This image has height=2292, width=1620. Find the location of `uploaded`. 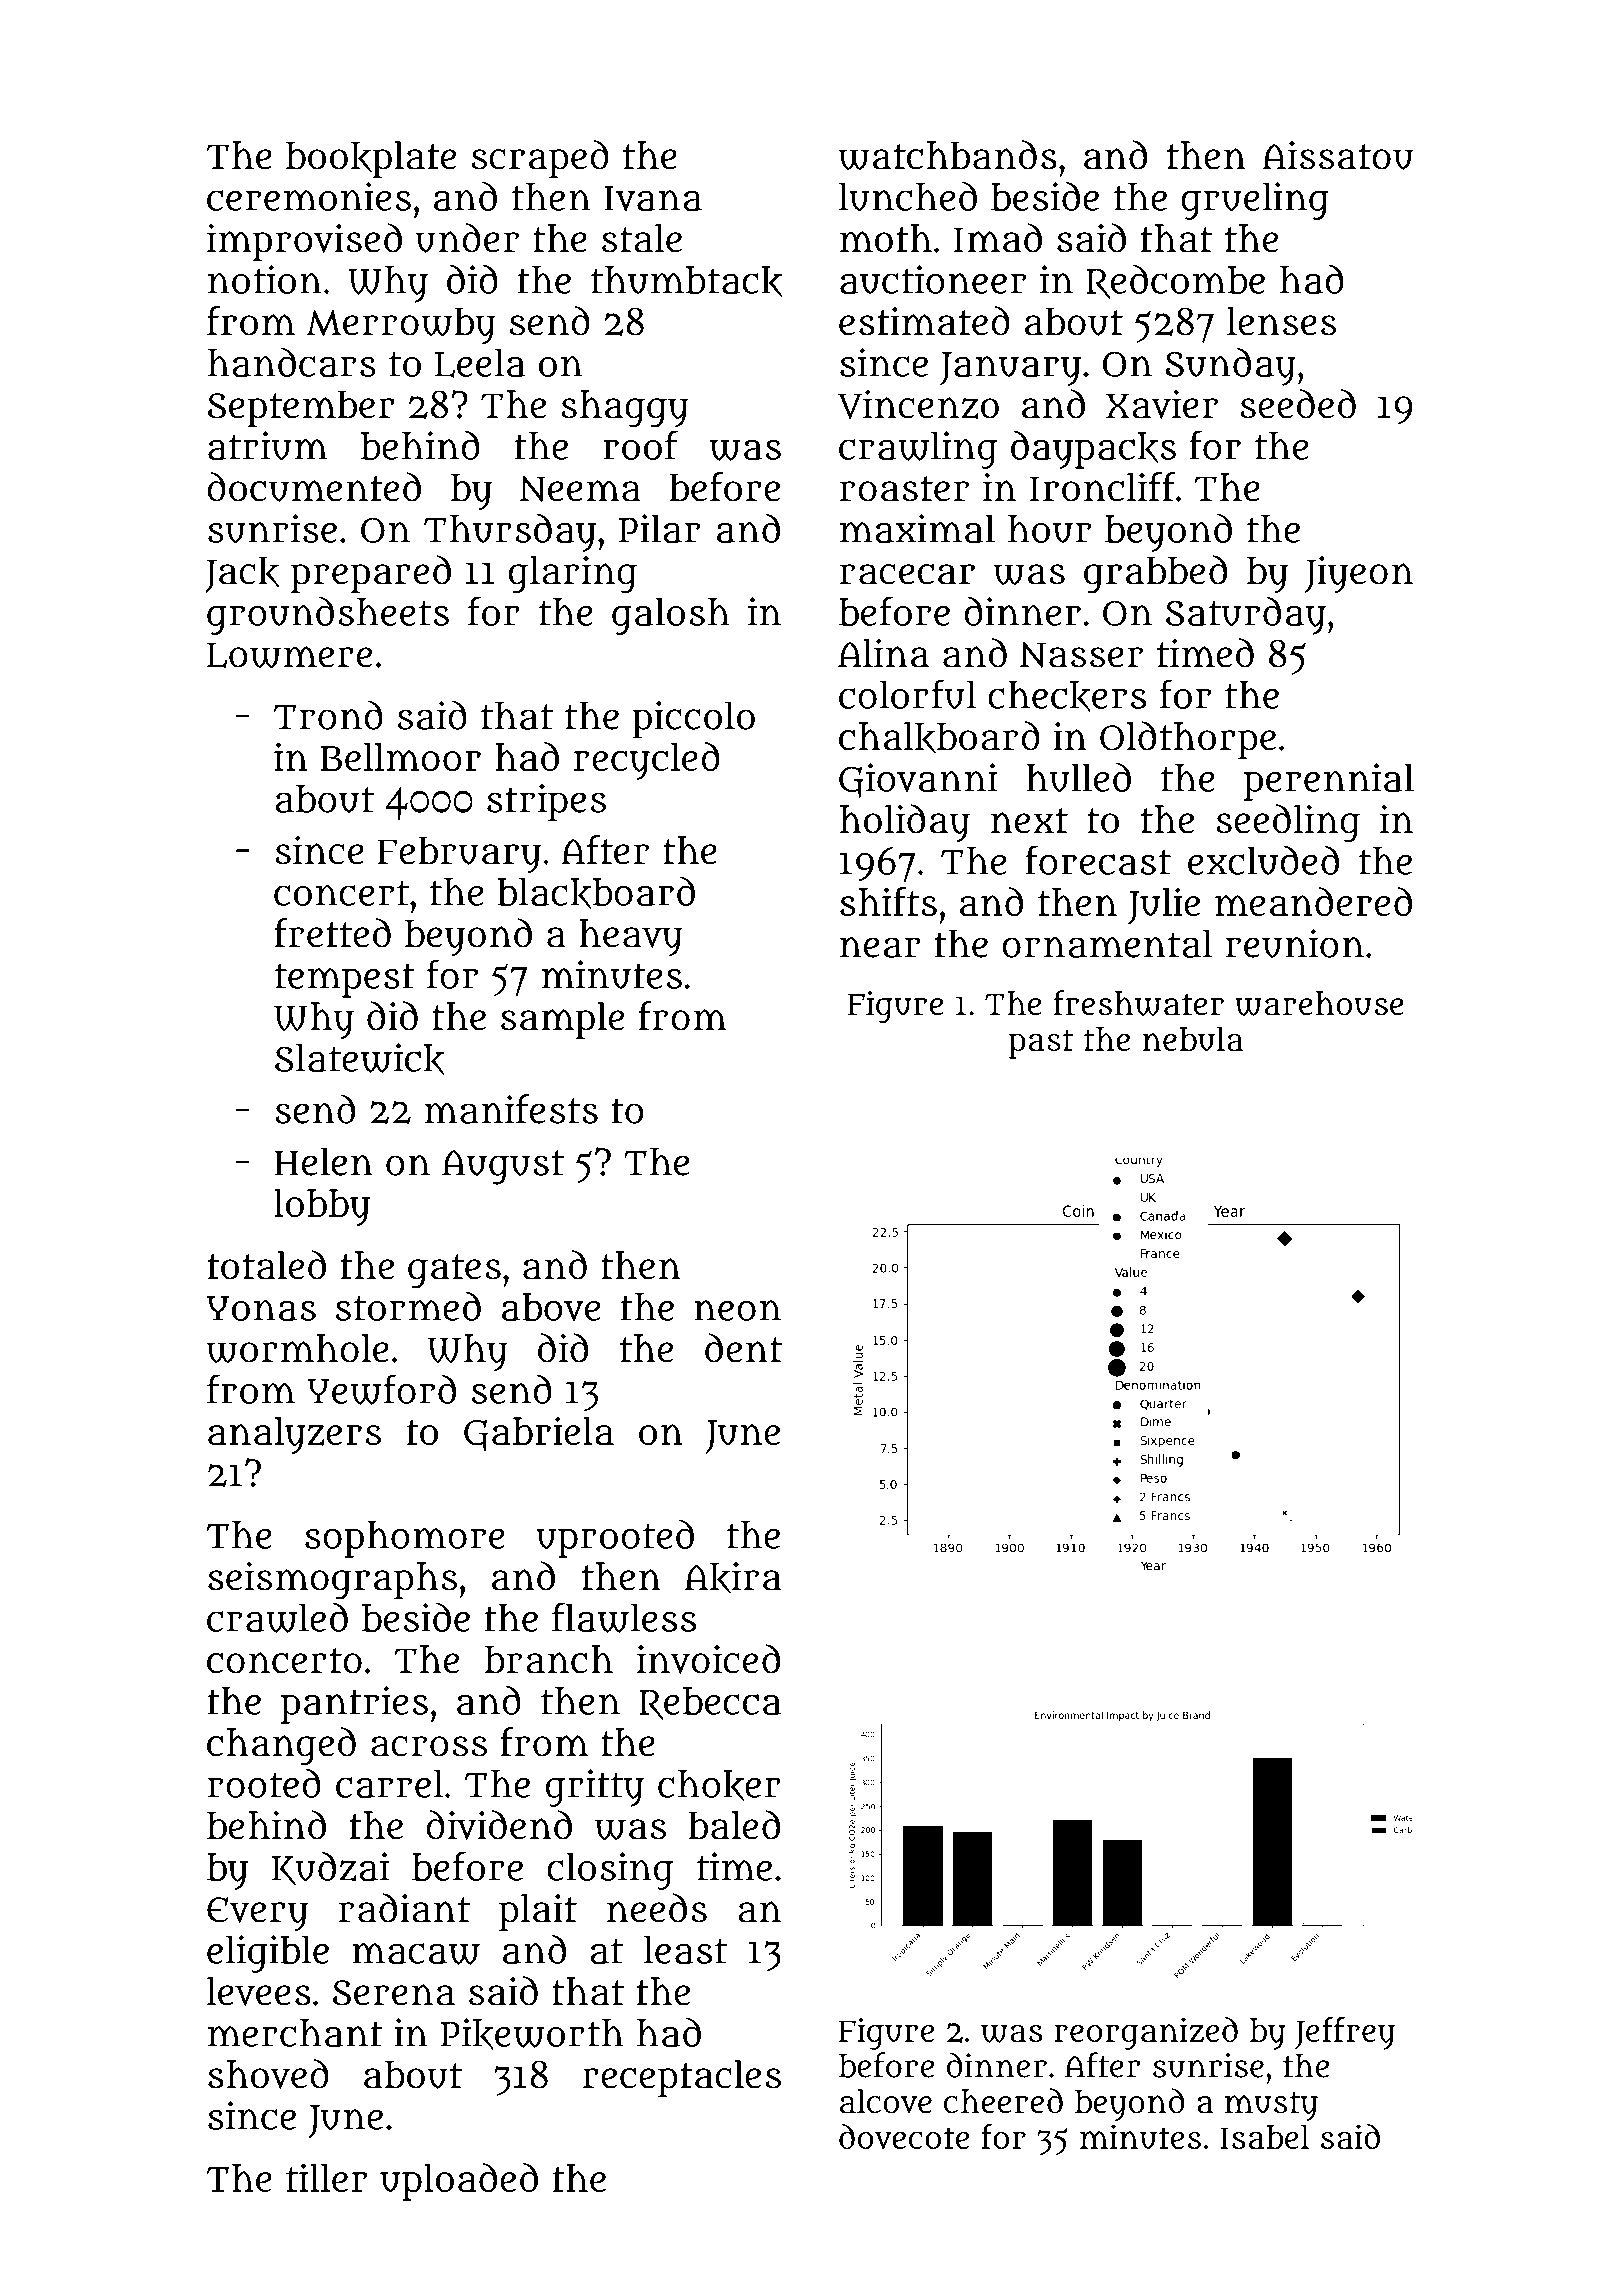

uploaded is located at coordinates (459, 2182).
